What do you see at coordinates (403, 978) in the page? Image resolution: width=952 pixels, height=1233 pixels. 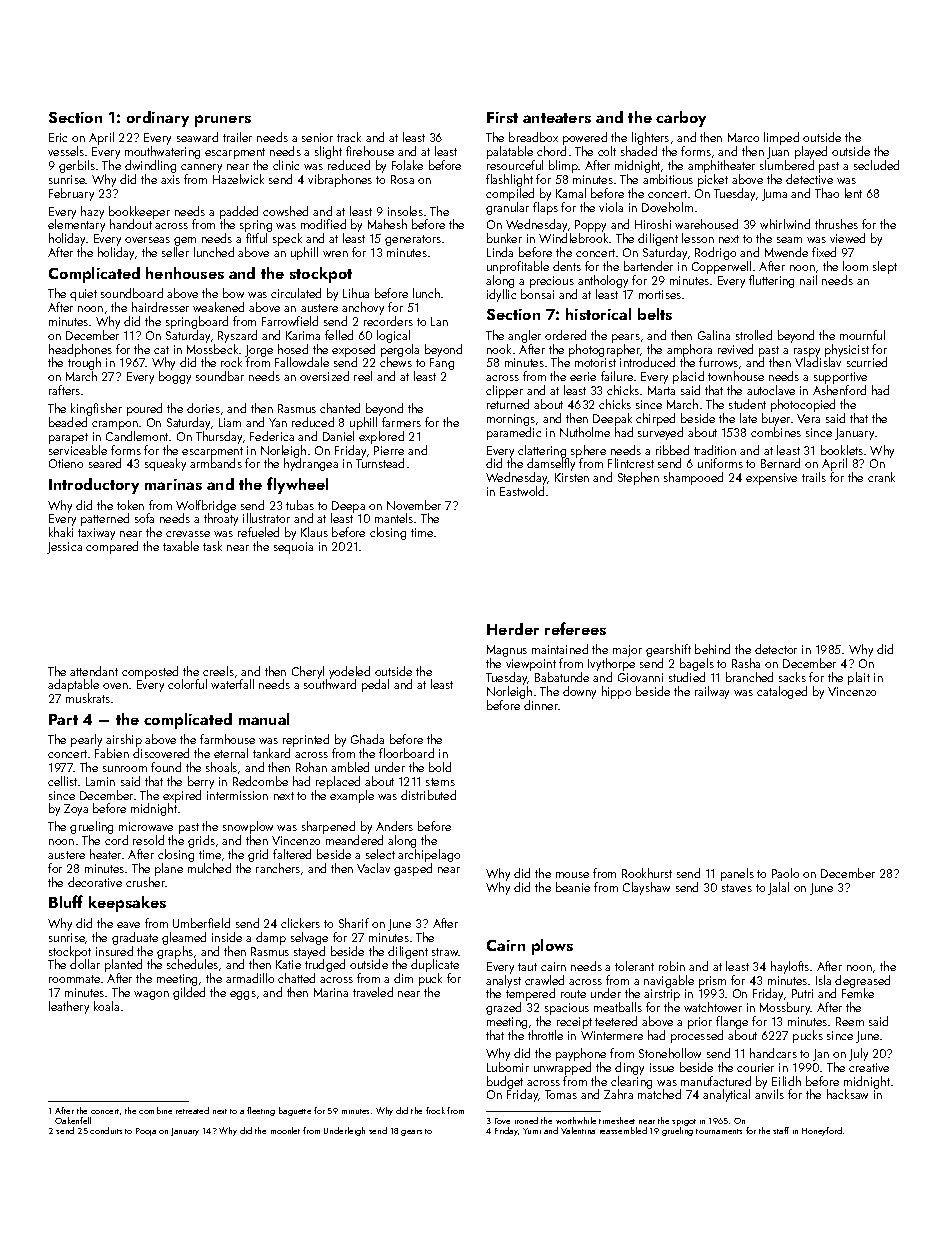 I see `dim` at bounding box center [403, 978].
